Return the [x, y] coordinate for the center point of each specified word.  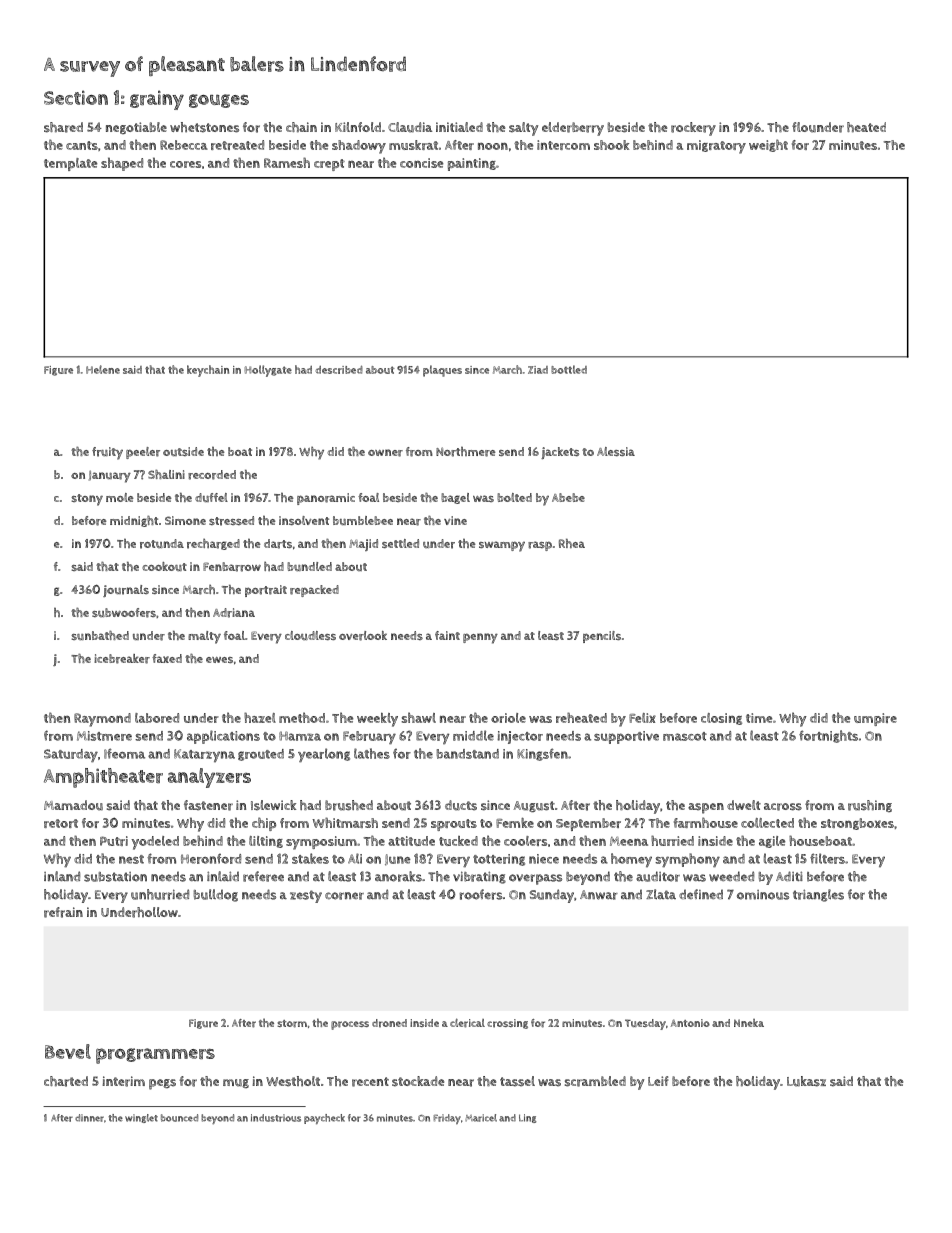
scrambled [595, 1081]
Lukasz [806, 1081]
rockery [693, 129]
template [70, 164]
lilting [266, 842]
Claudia [410, 127]
